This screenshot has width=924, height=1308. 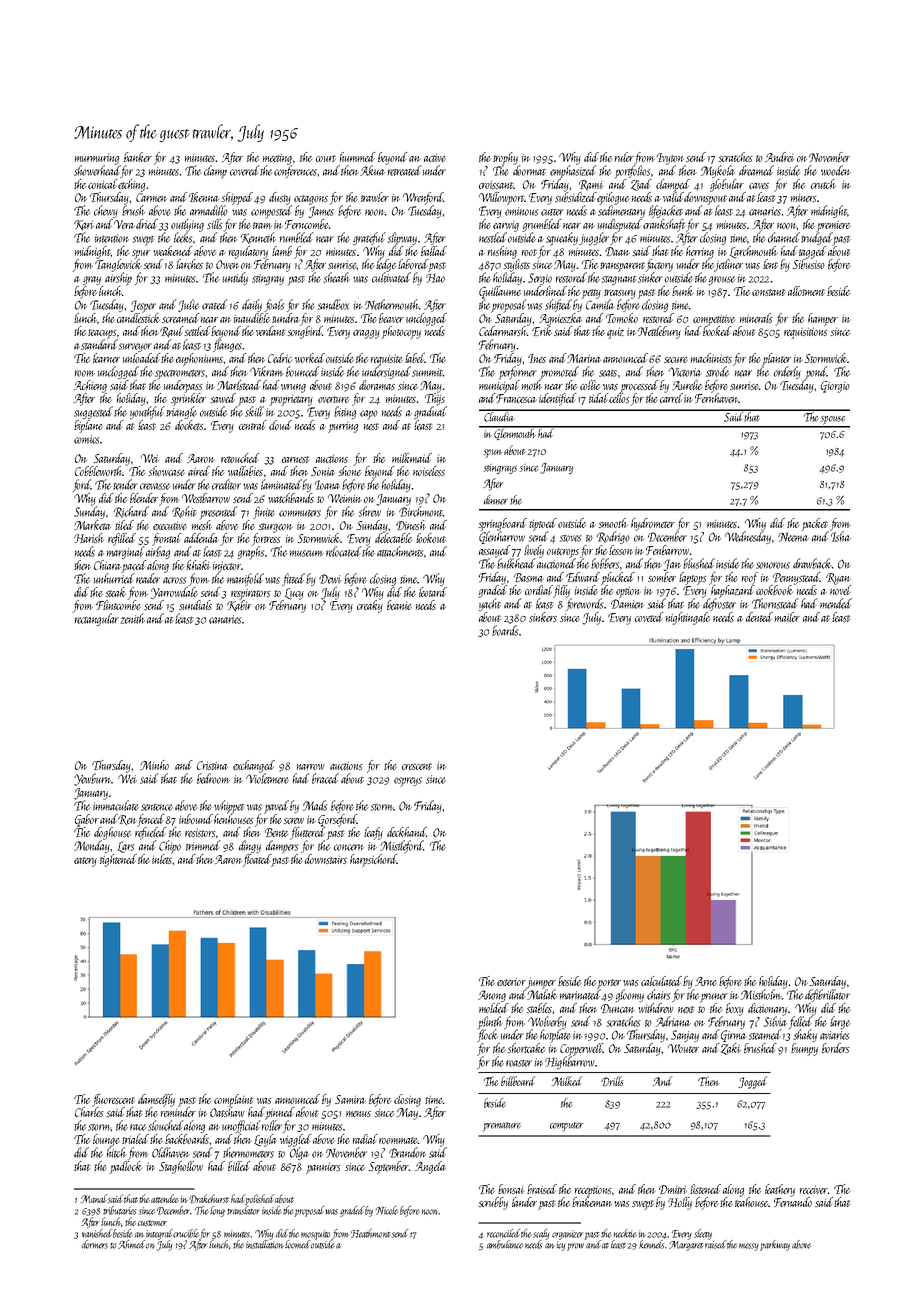 I want to click on Anong, so click(x=492, y=996).
